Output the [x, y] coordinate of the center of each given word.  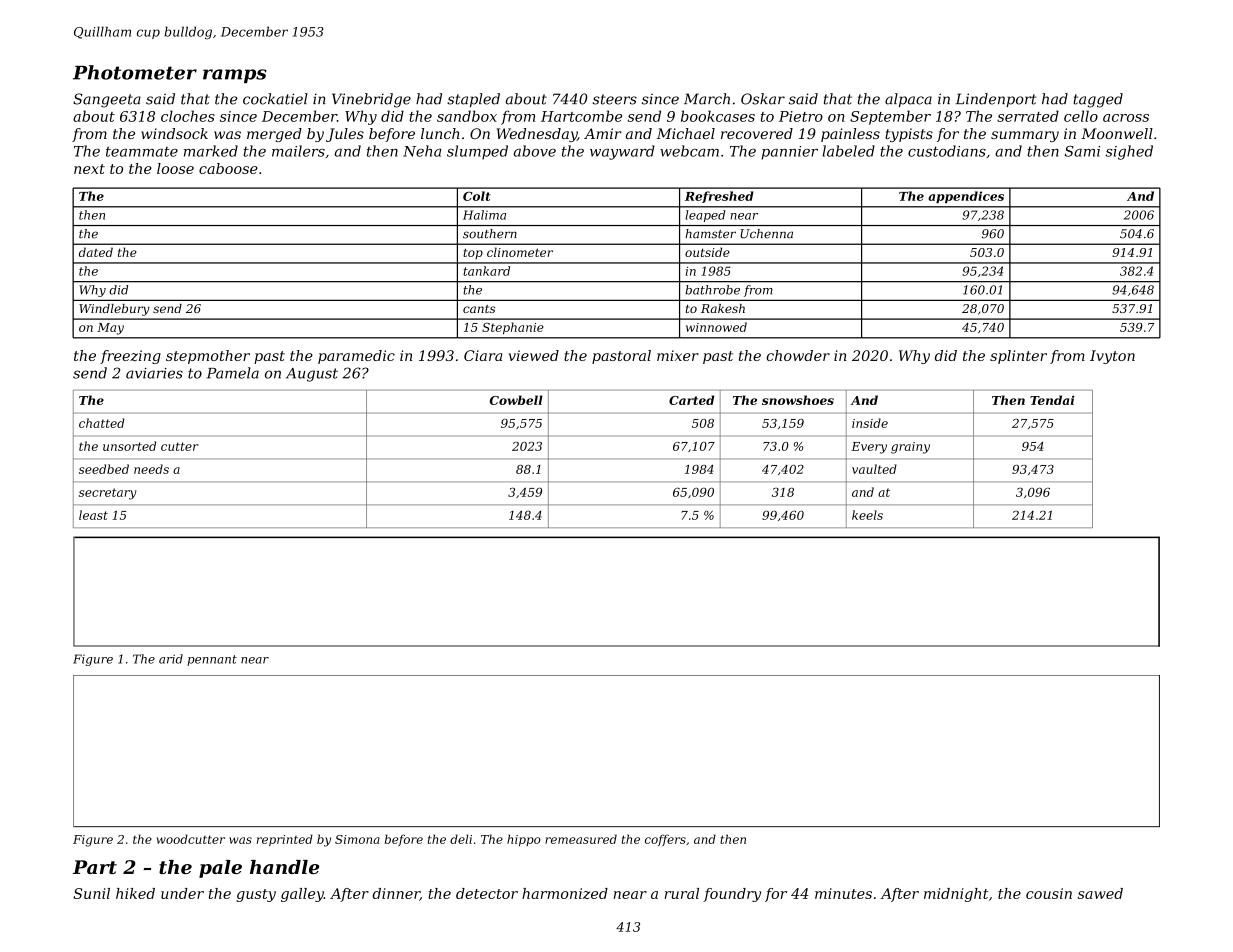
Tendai [1052, 400]
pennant [212, 660]
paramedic [356, 357]
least [93, 515]
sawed [1100, 893]
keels [867, 515]
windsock [174, 133]
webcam [689, 151]
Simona [357, 839]
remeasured [581, 839]
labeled [848, 151]
